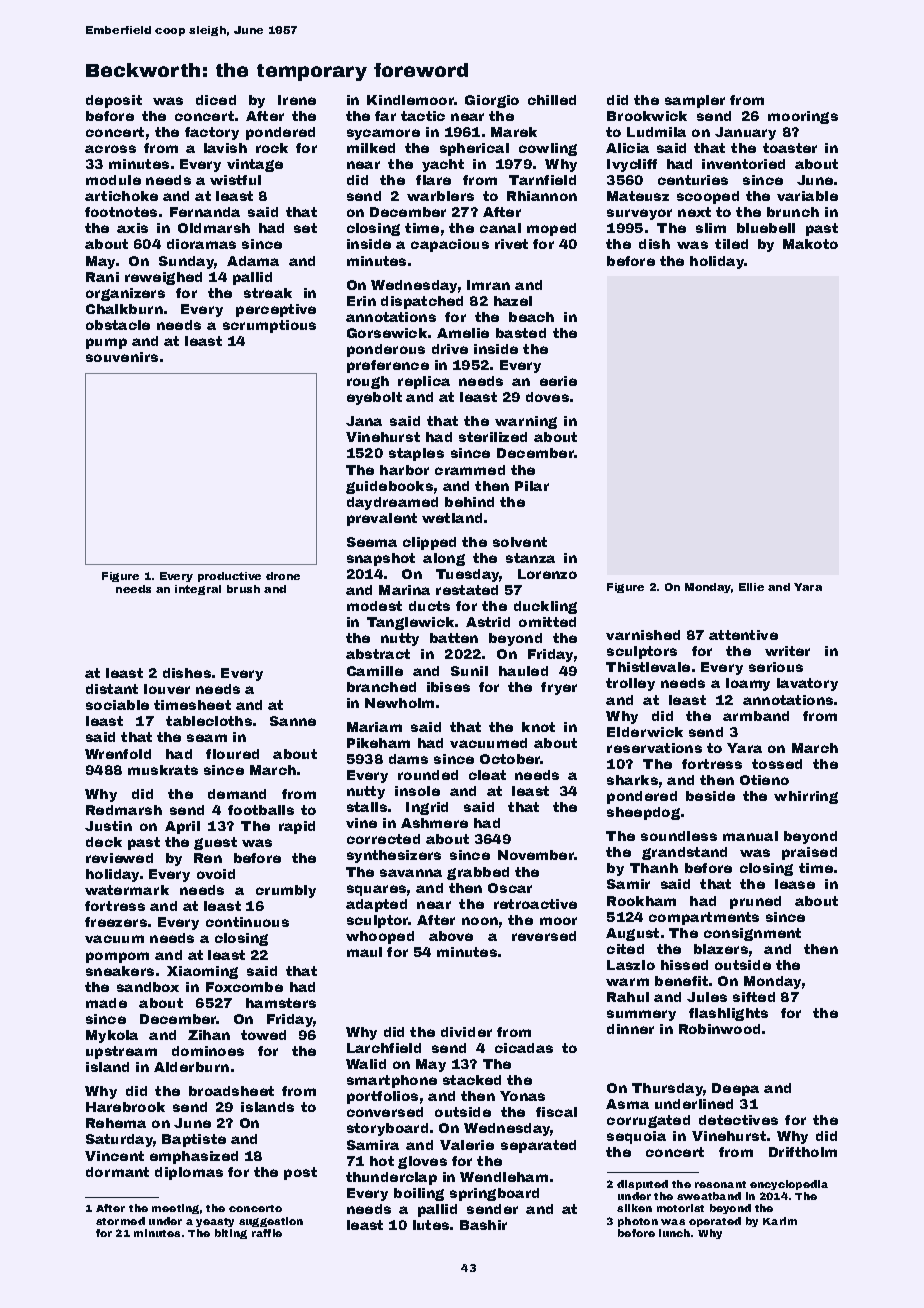 The height and width of the page is (1308, 924). Describe the element at coordinates (748, 684) in the page. I see `loamy` at that location.
